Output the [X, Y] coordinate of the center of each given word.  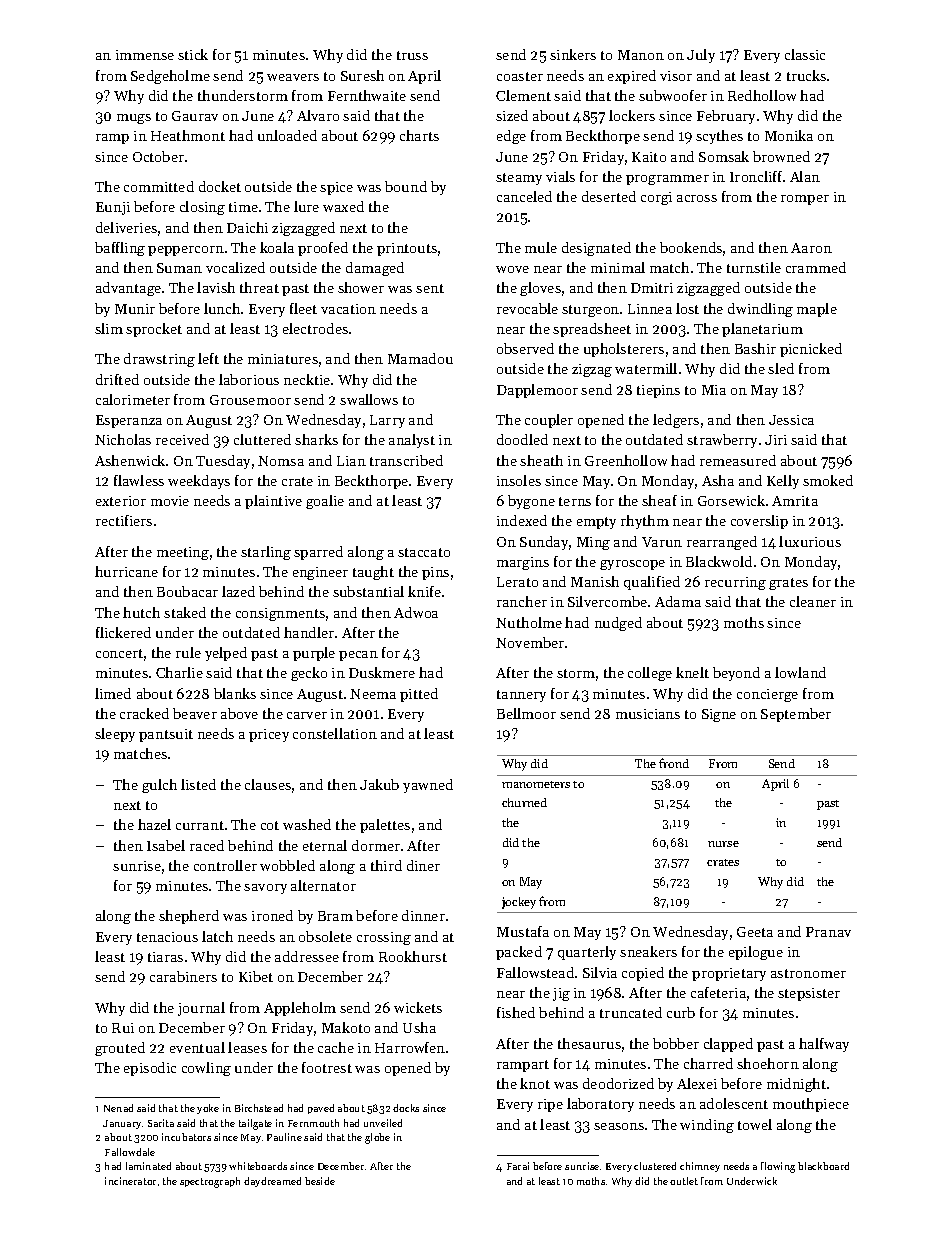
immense [145, 55]
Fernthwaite [367, 95]
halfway [824, 1045]
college [650, 674]
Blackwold [719, 561]
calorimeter [133, 399]
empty [596, 523]
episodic [150, 1069]
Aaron [811, 248]
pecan [358, 656]
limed [113, 693]
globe [377, 1138]
